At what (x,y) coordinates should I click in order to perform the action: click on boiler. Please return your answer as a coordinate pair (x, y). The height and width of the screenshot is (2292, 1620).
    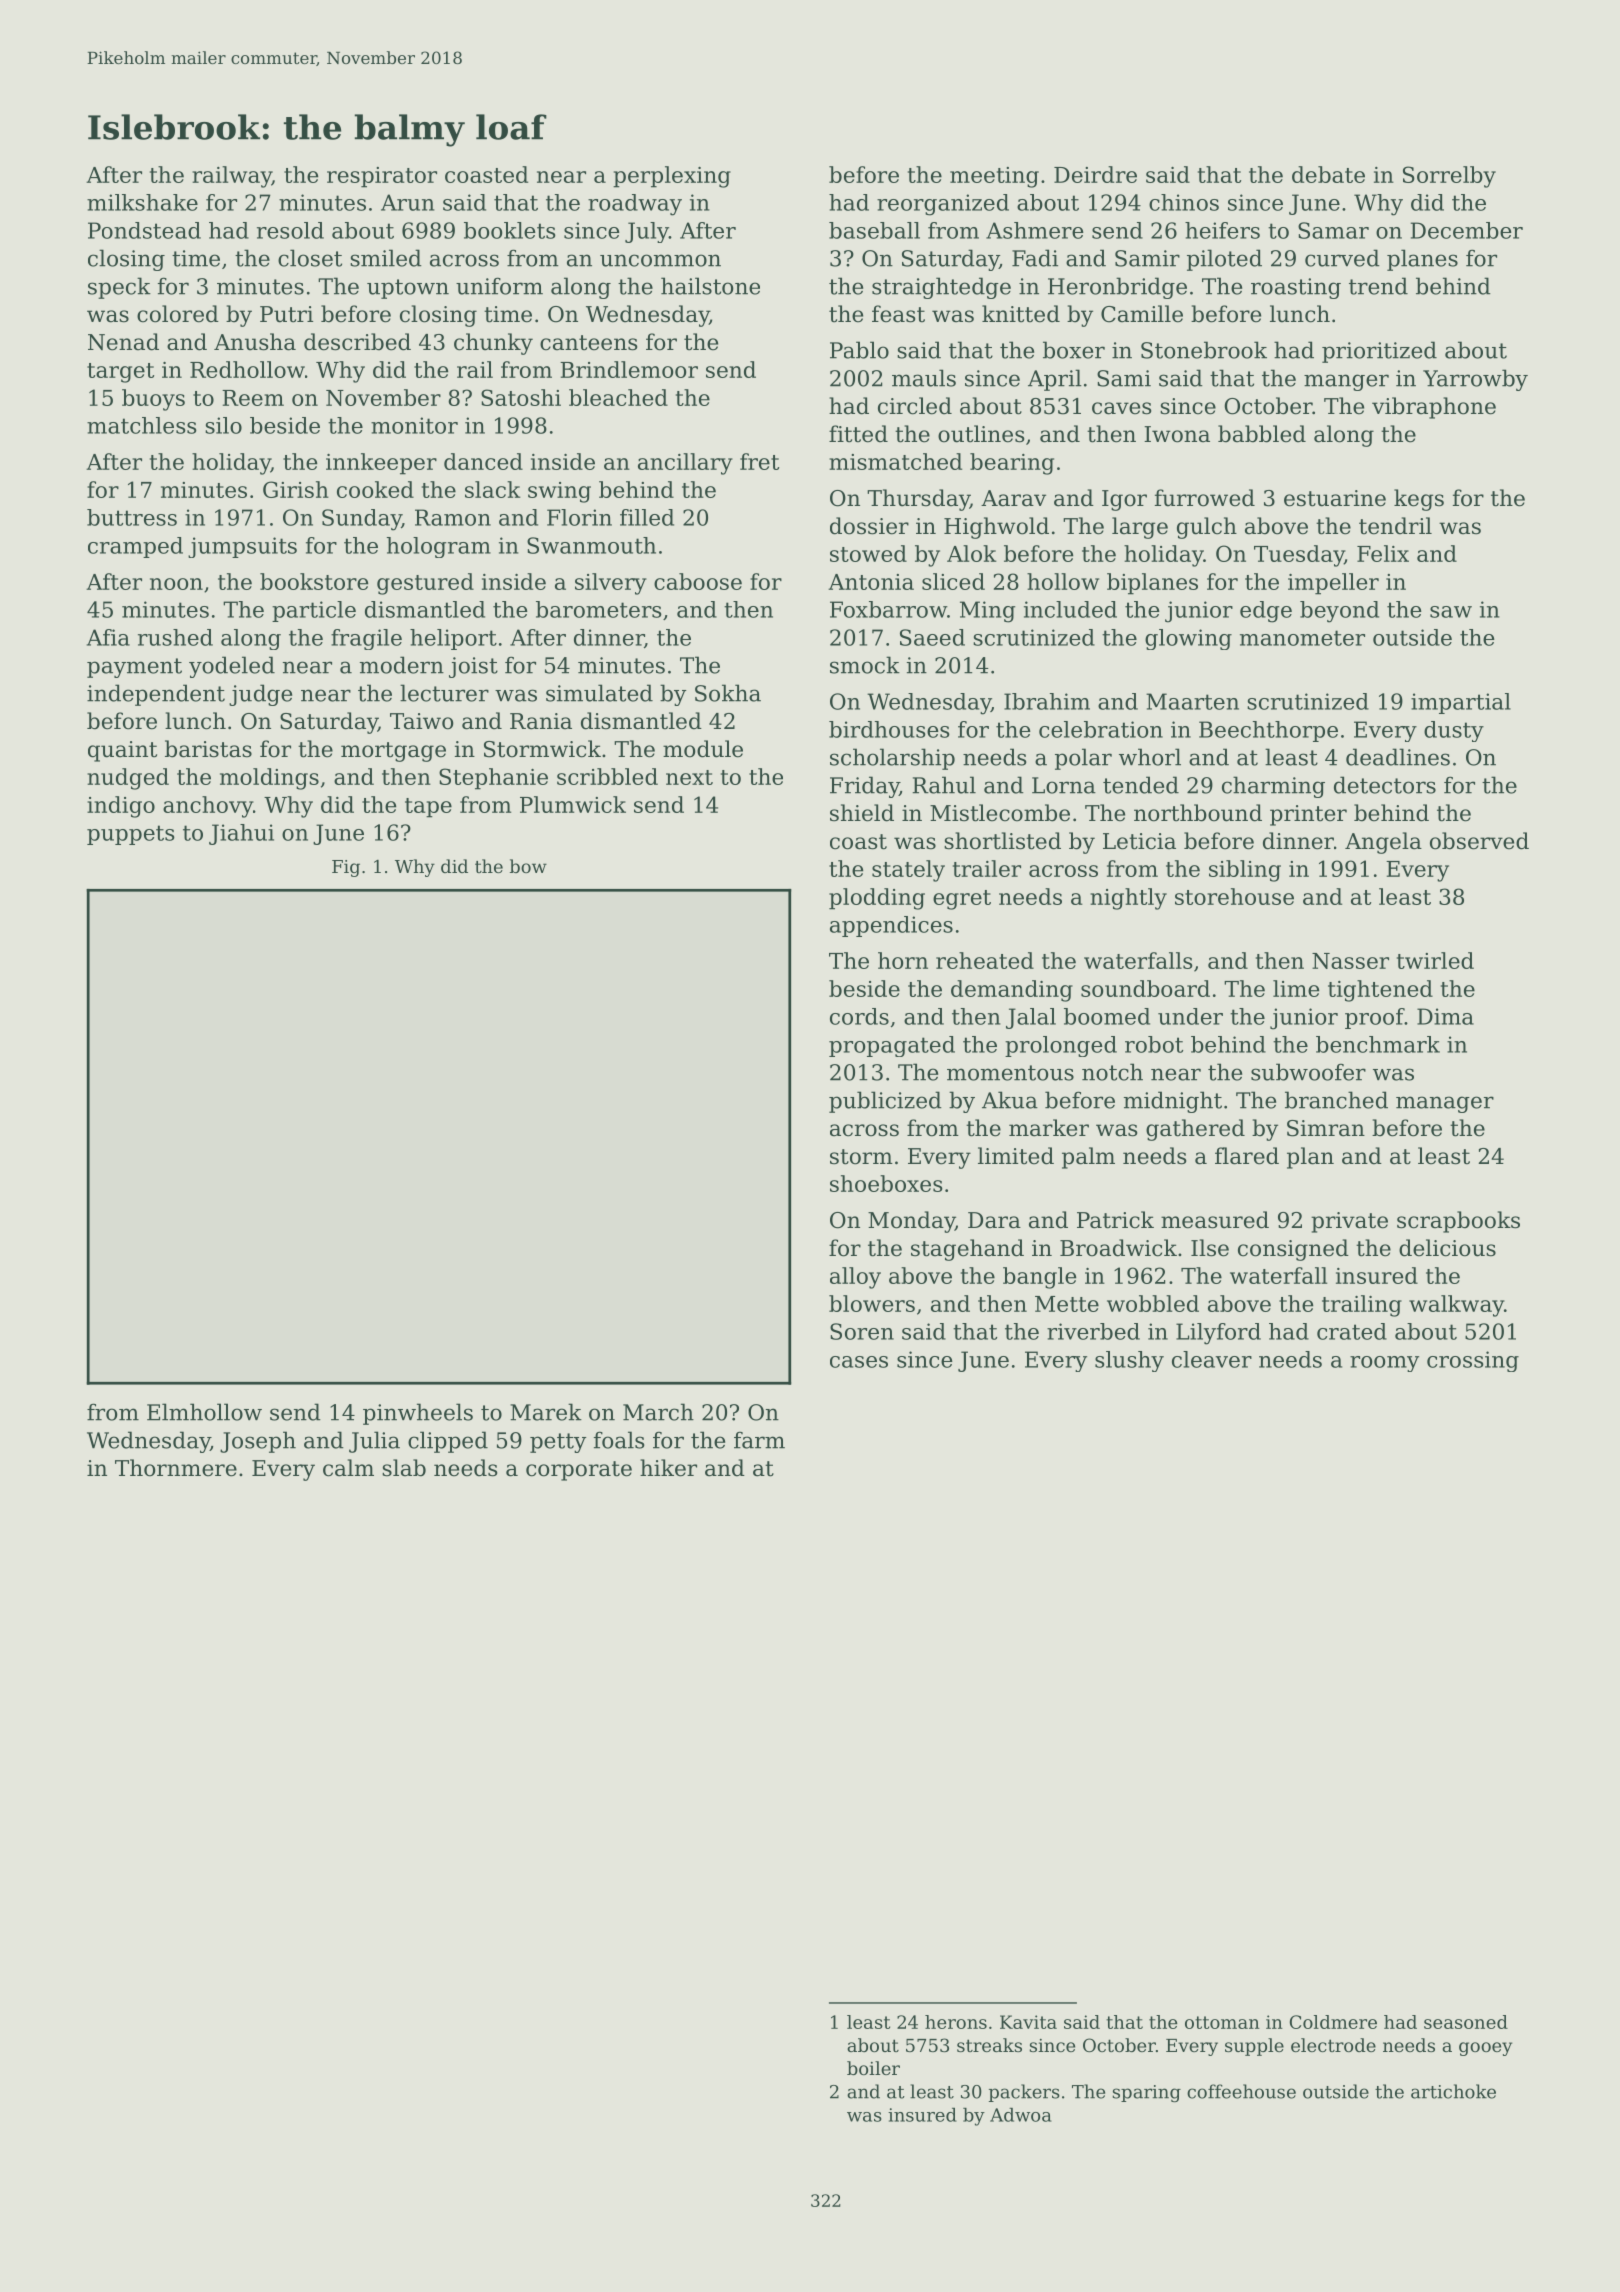
    Looking at the image, I should click on (873, 2068).
